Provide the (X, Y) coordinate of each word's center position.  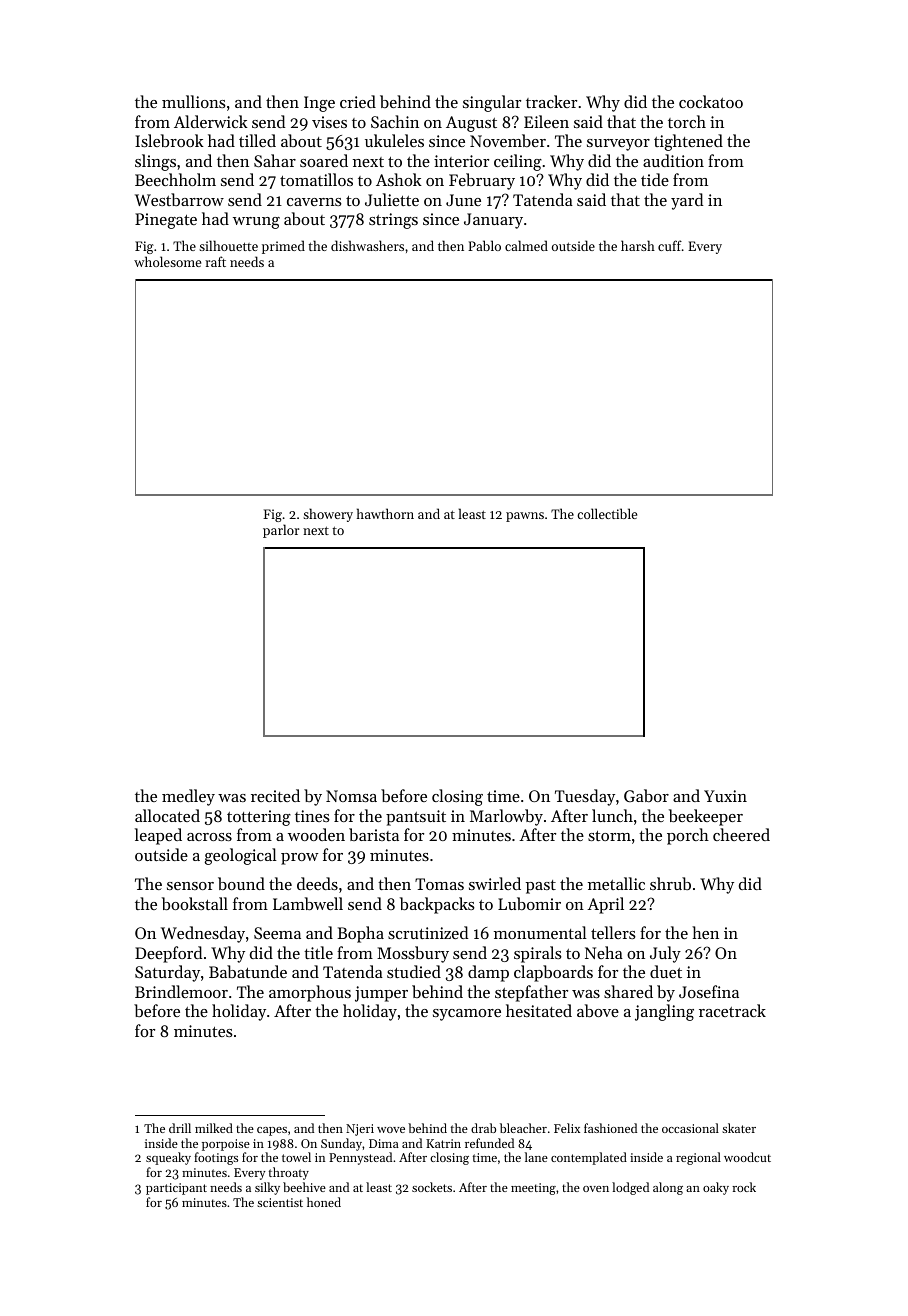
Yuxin (725, 796)
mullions (194, 101)
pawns (525, 517)
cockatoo (711, 101)
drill (180, 1128)
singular (492, 103)
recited (275, 795)
